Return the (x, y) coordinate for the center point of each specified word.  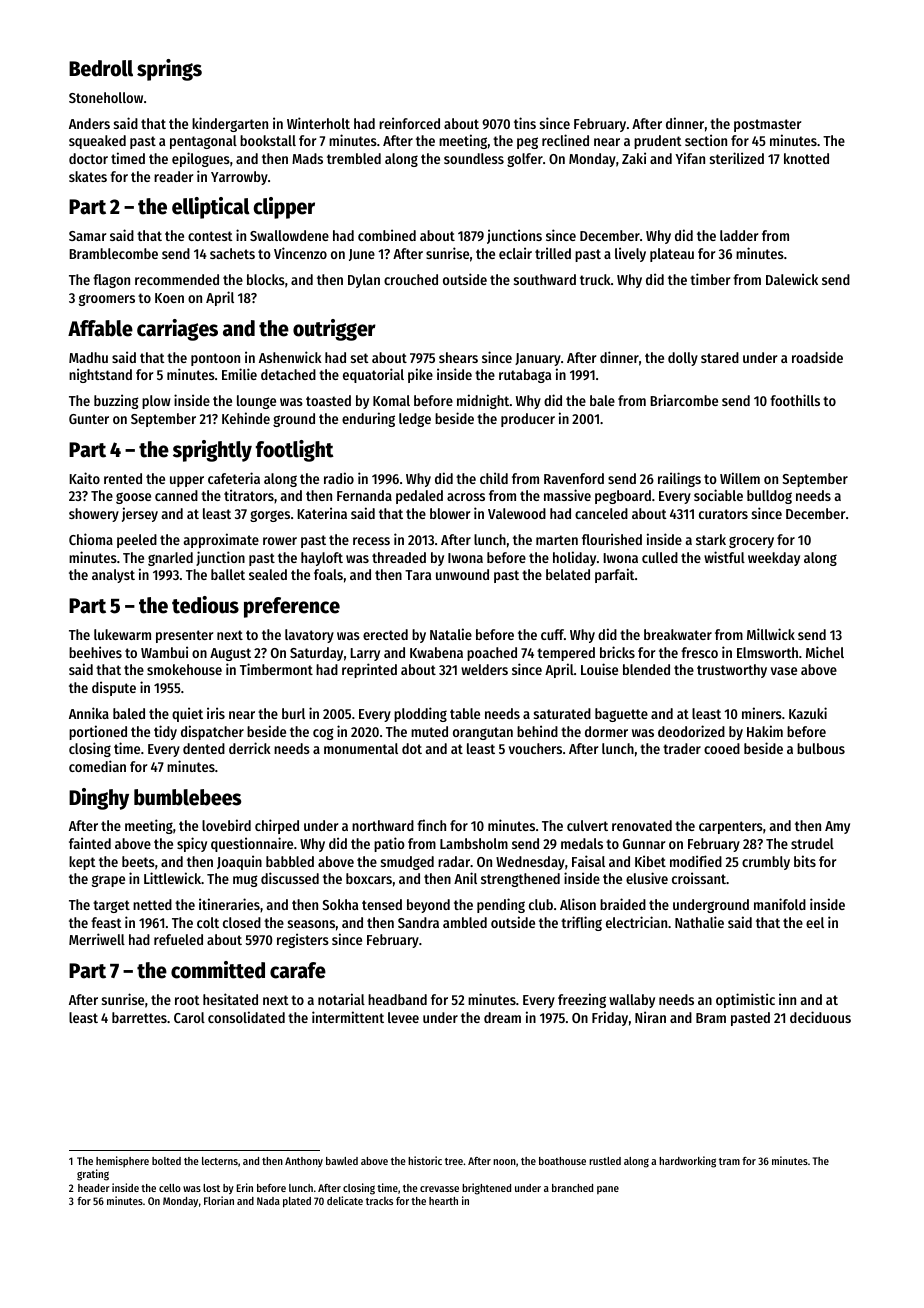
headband (397, 999)
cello (170, 1188)
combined (387, 235)
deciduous (820, 1017)
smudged (407, 863)
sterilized (737, 158)
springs (169, 70)
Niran (650, 1017)
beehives (95, 652)
